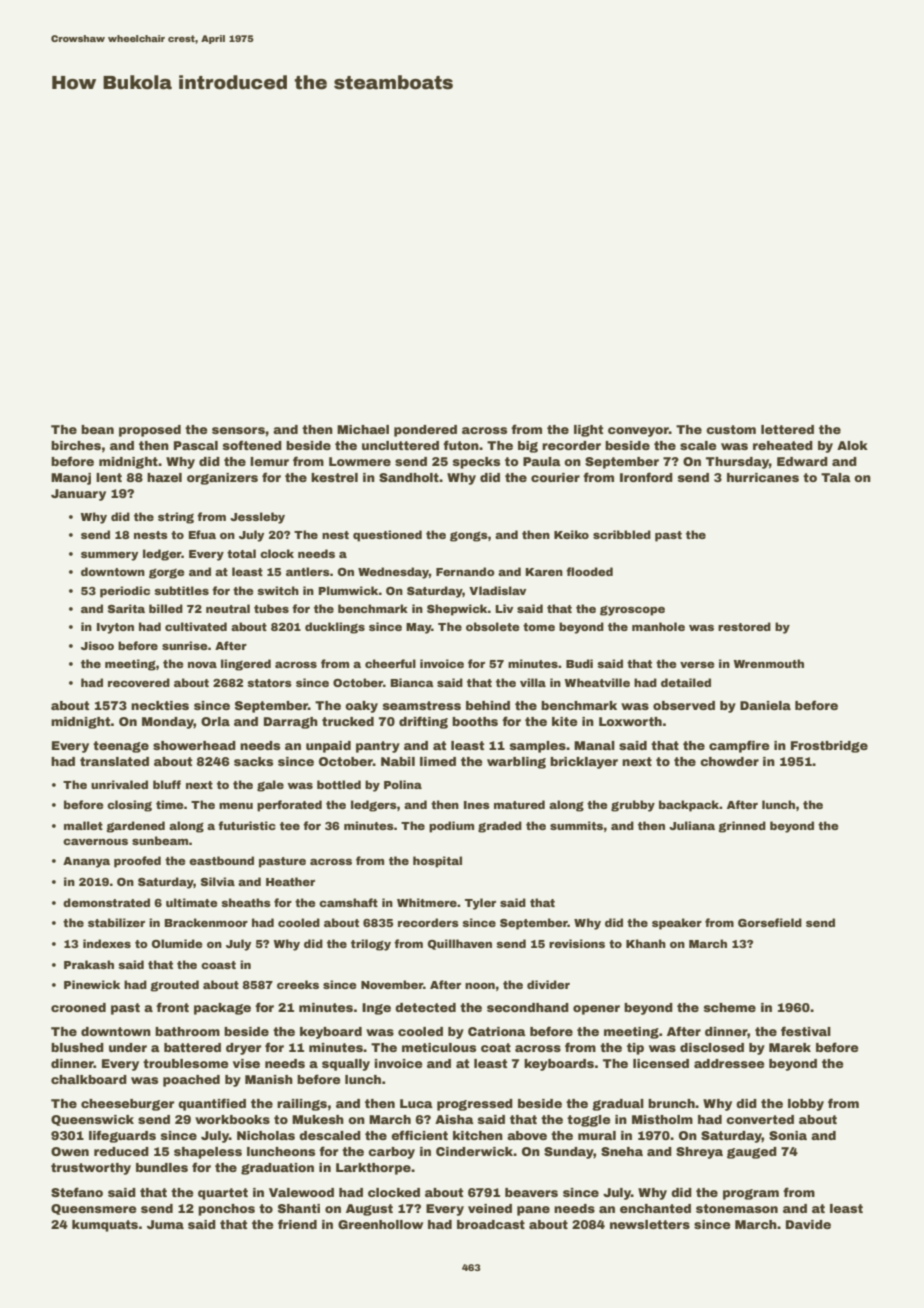  I want to click on opener, so click(596, 1010).
